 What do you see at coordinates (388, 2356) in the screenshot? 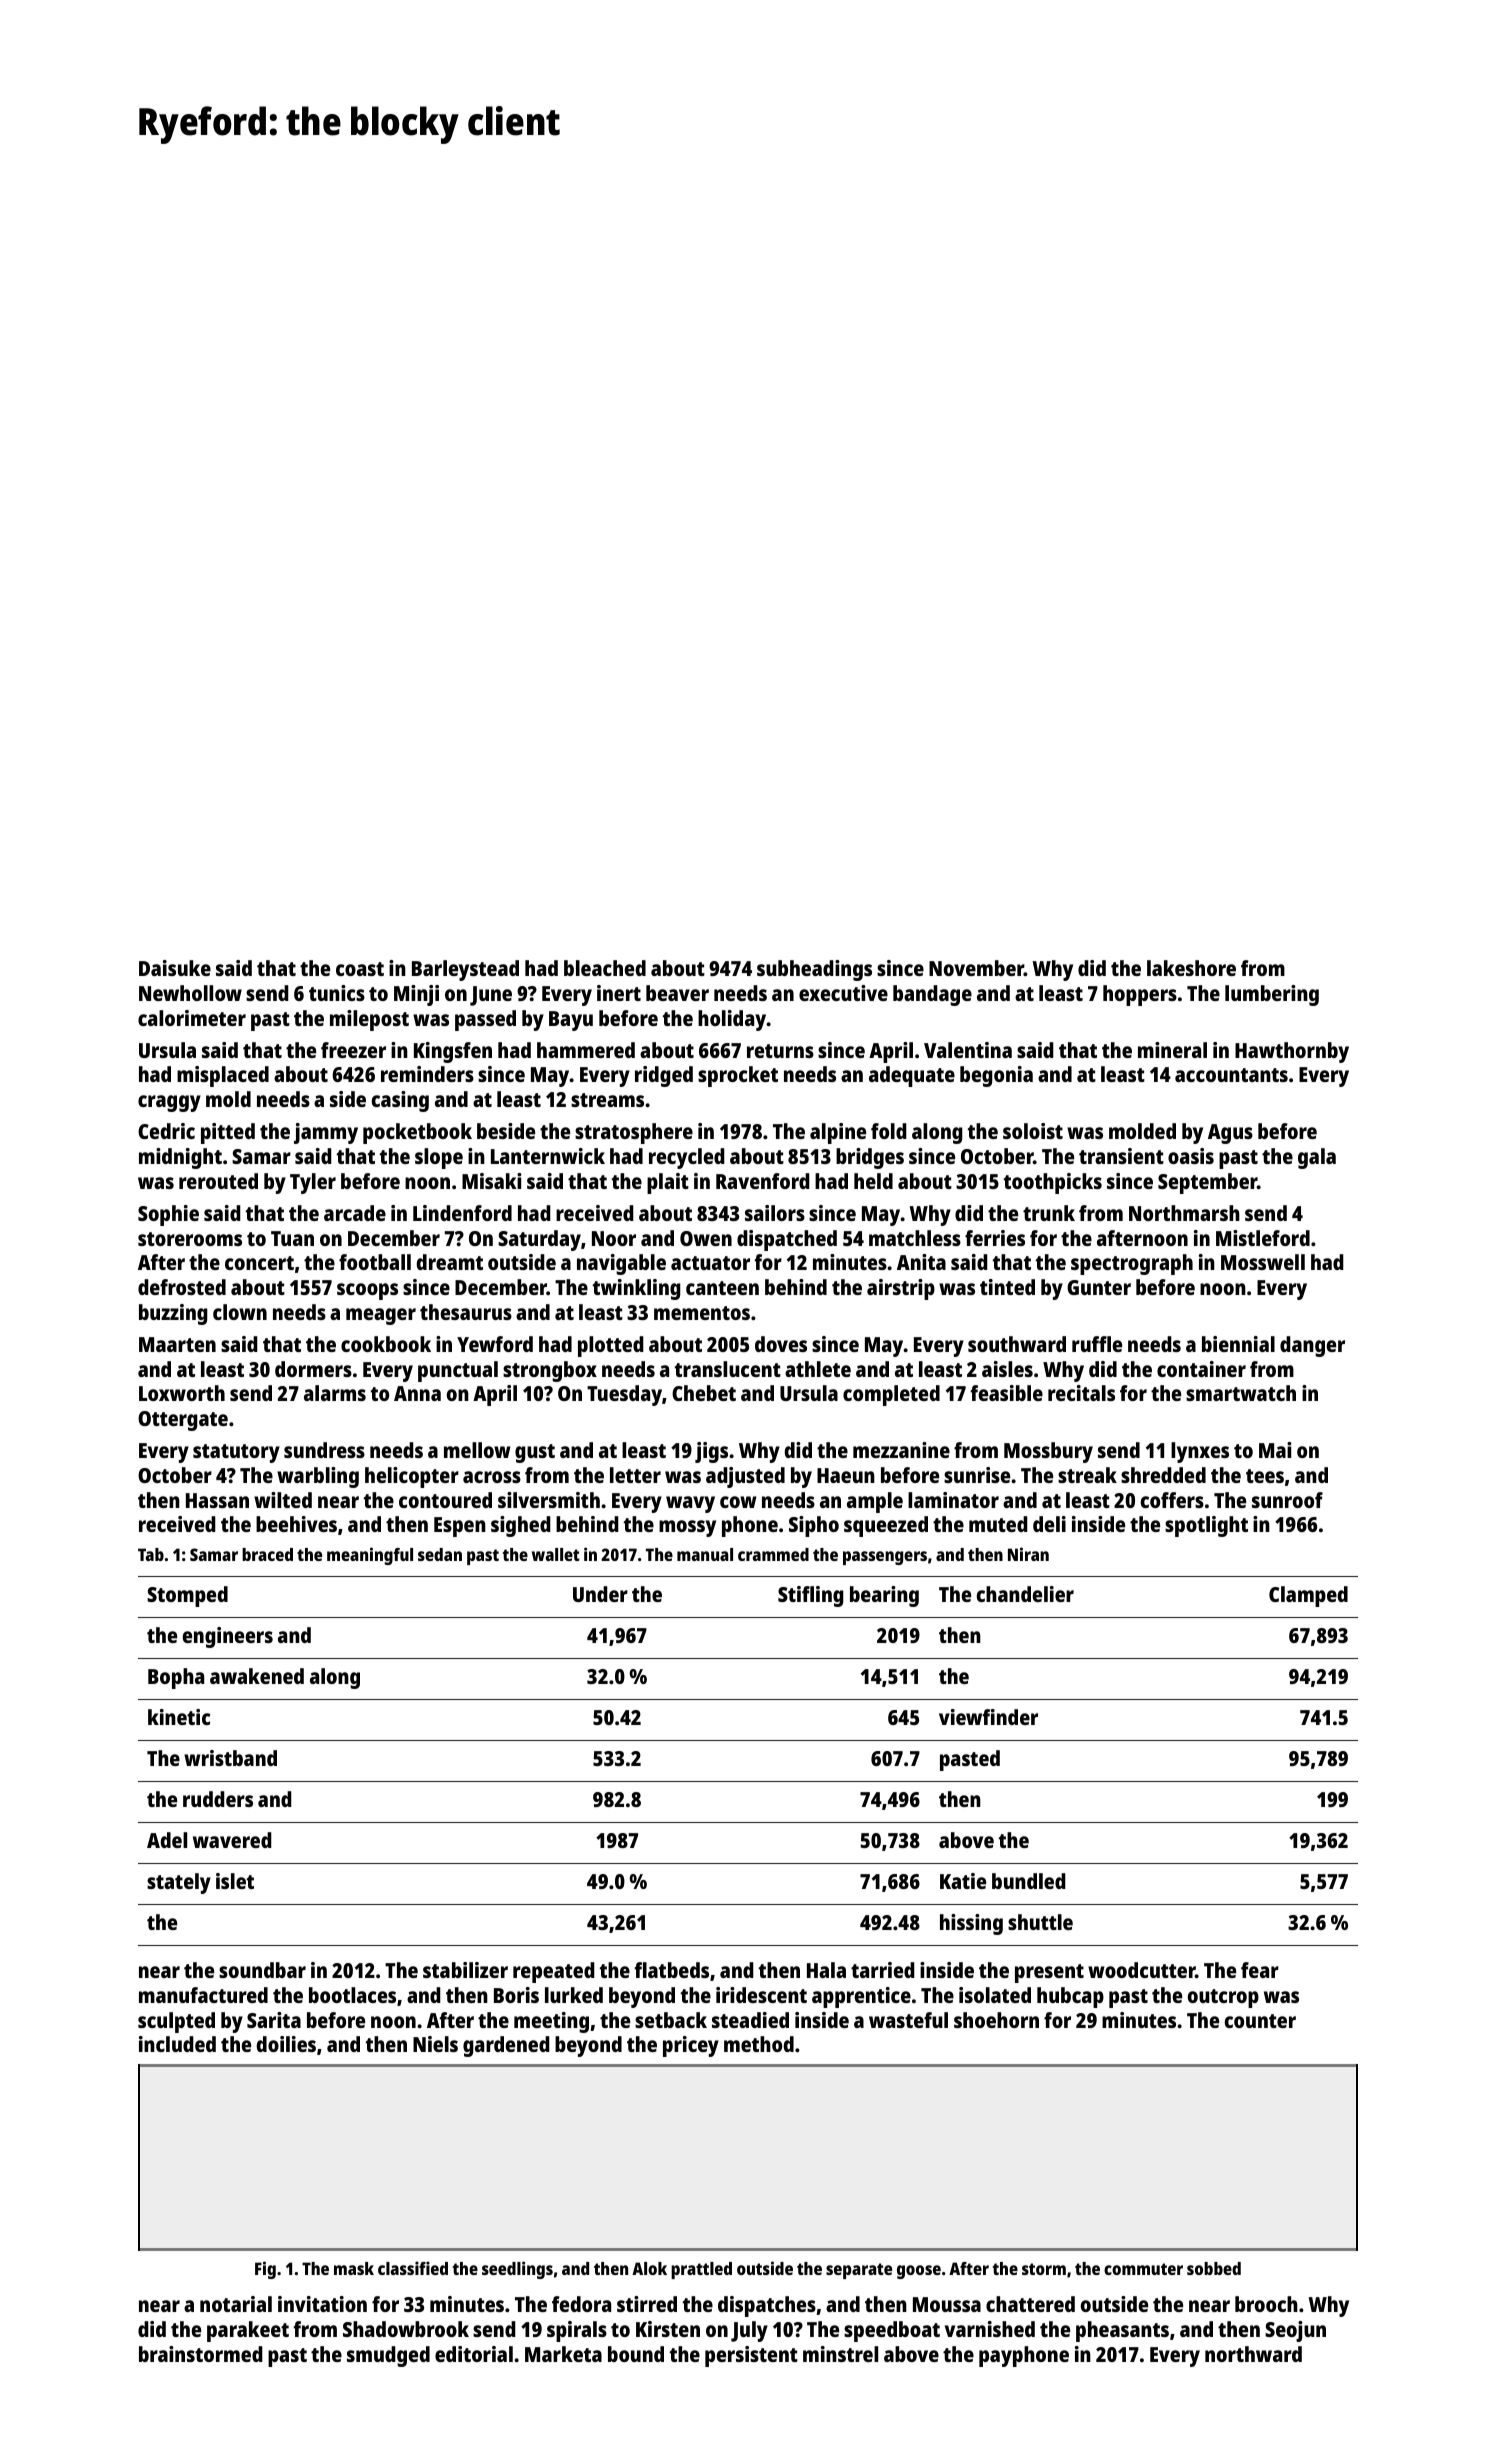
I see `smudged` at bounding box center [388, 2356].
